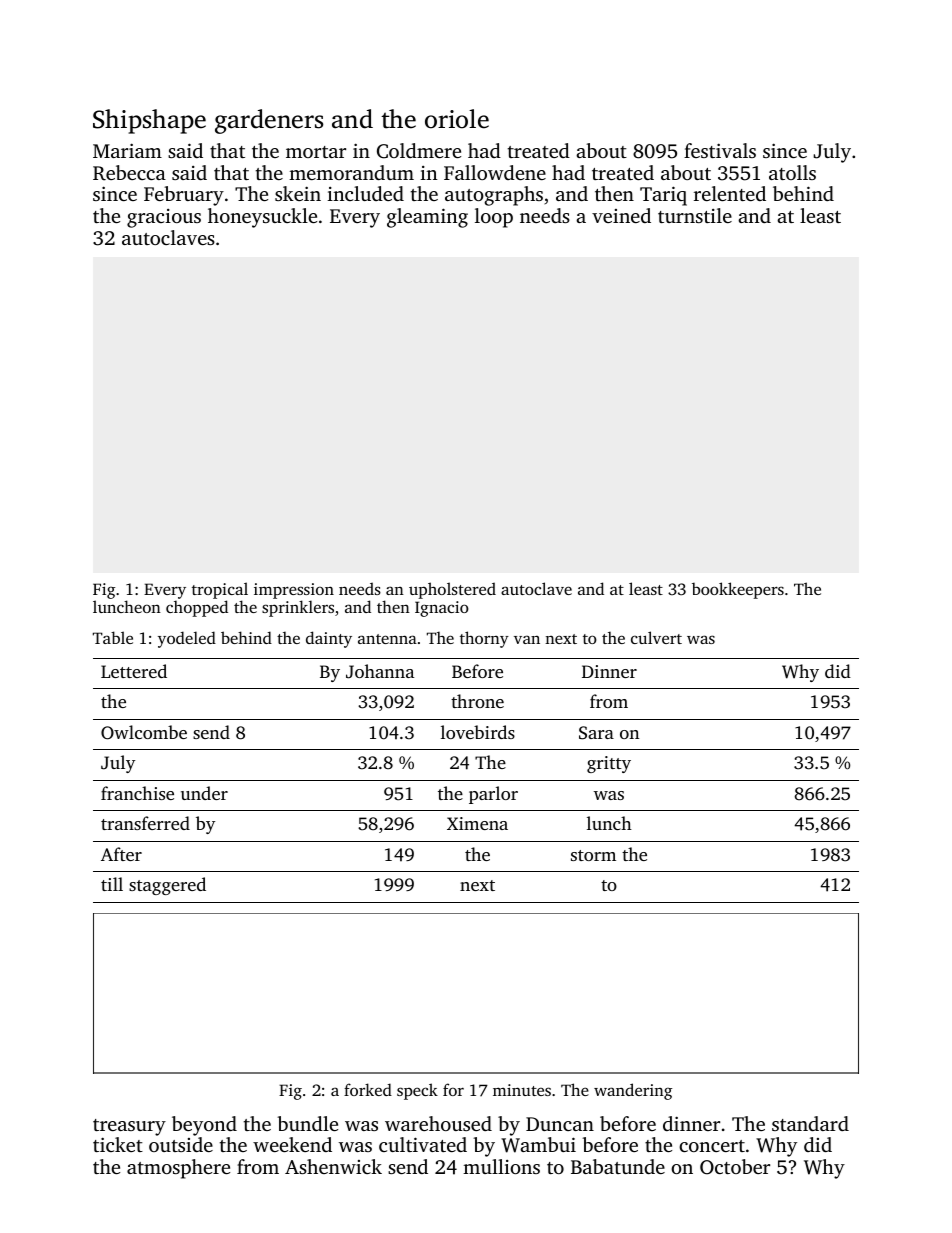 The height and width of the page is (1233, 952). I want to click on Mariam, so click(127, 150).
